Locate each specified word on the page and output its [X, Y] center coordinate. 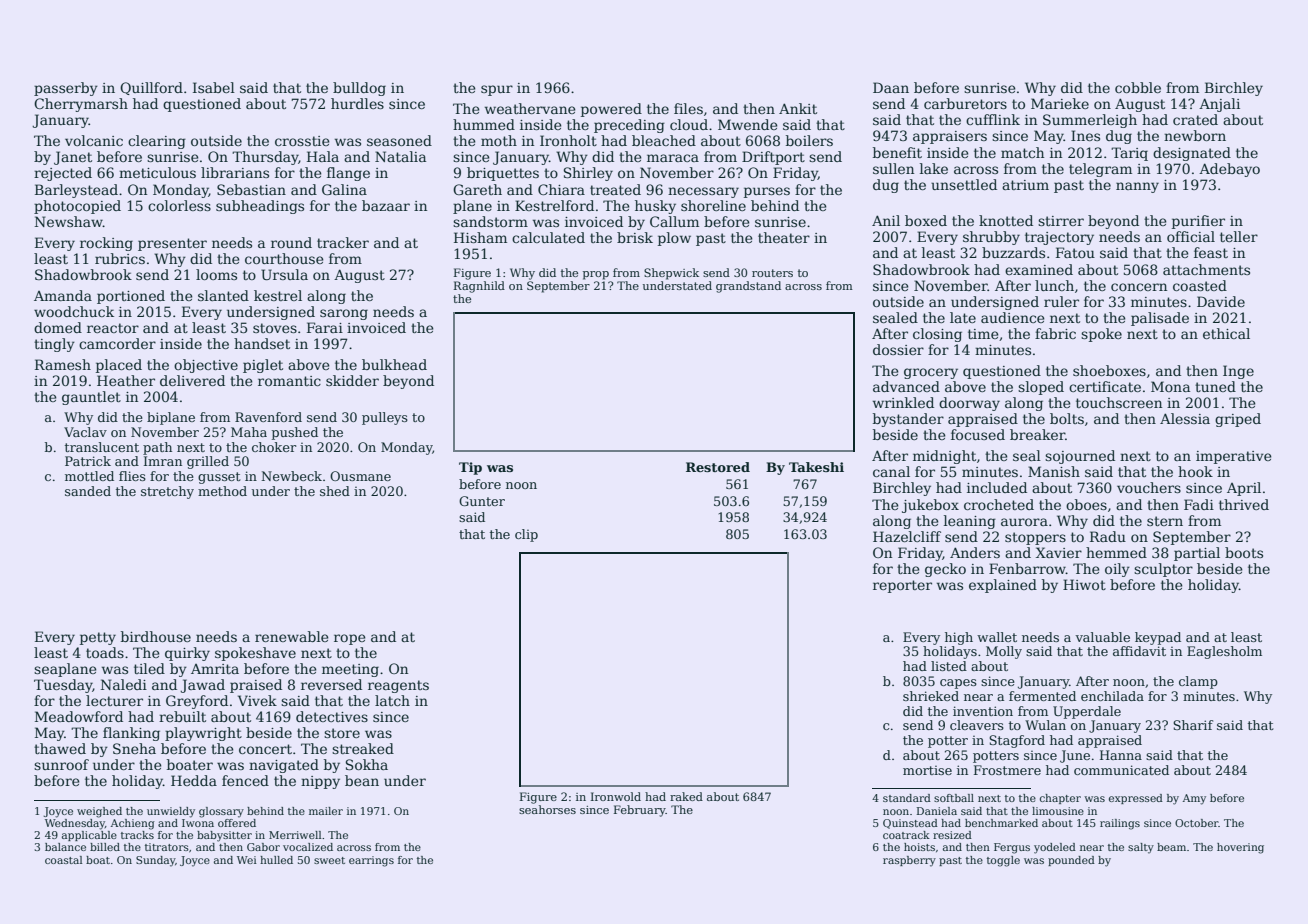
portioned [131, 297]
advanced [906, 386]
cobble [1138, 87]
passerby [66, 89]
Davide [1221, 301]
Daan [891, 87]
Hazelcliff [907, 536]
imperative [1234, 457]
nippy [320, 782]
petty [98, 638]
